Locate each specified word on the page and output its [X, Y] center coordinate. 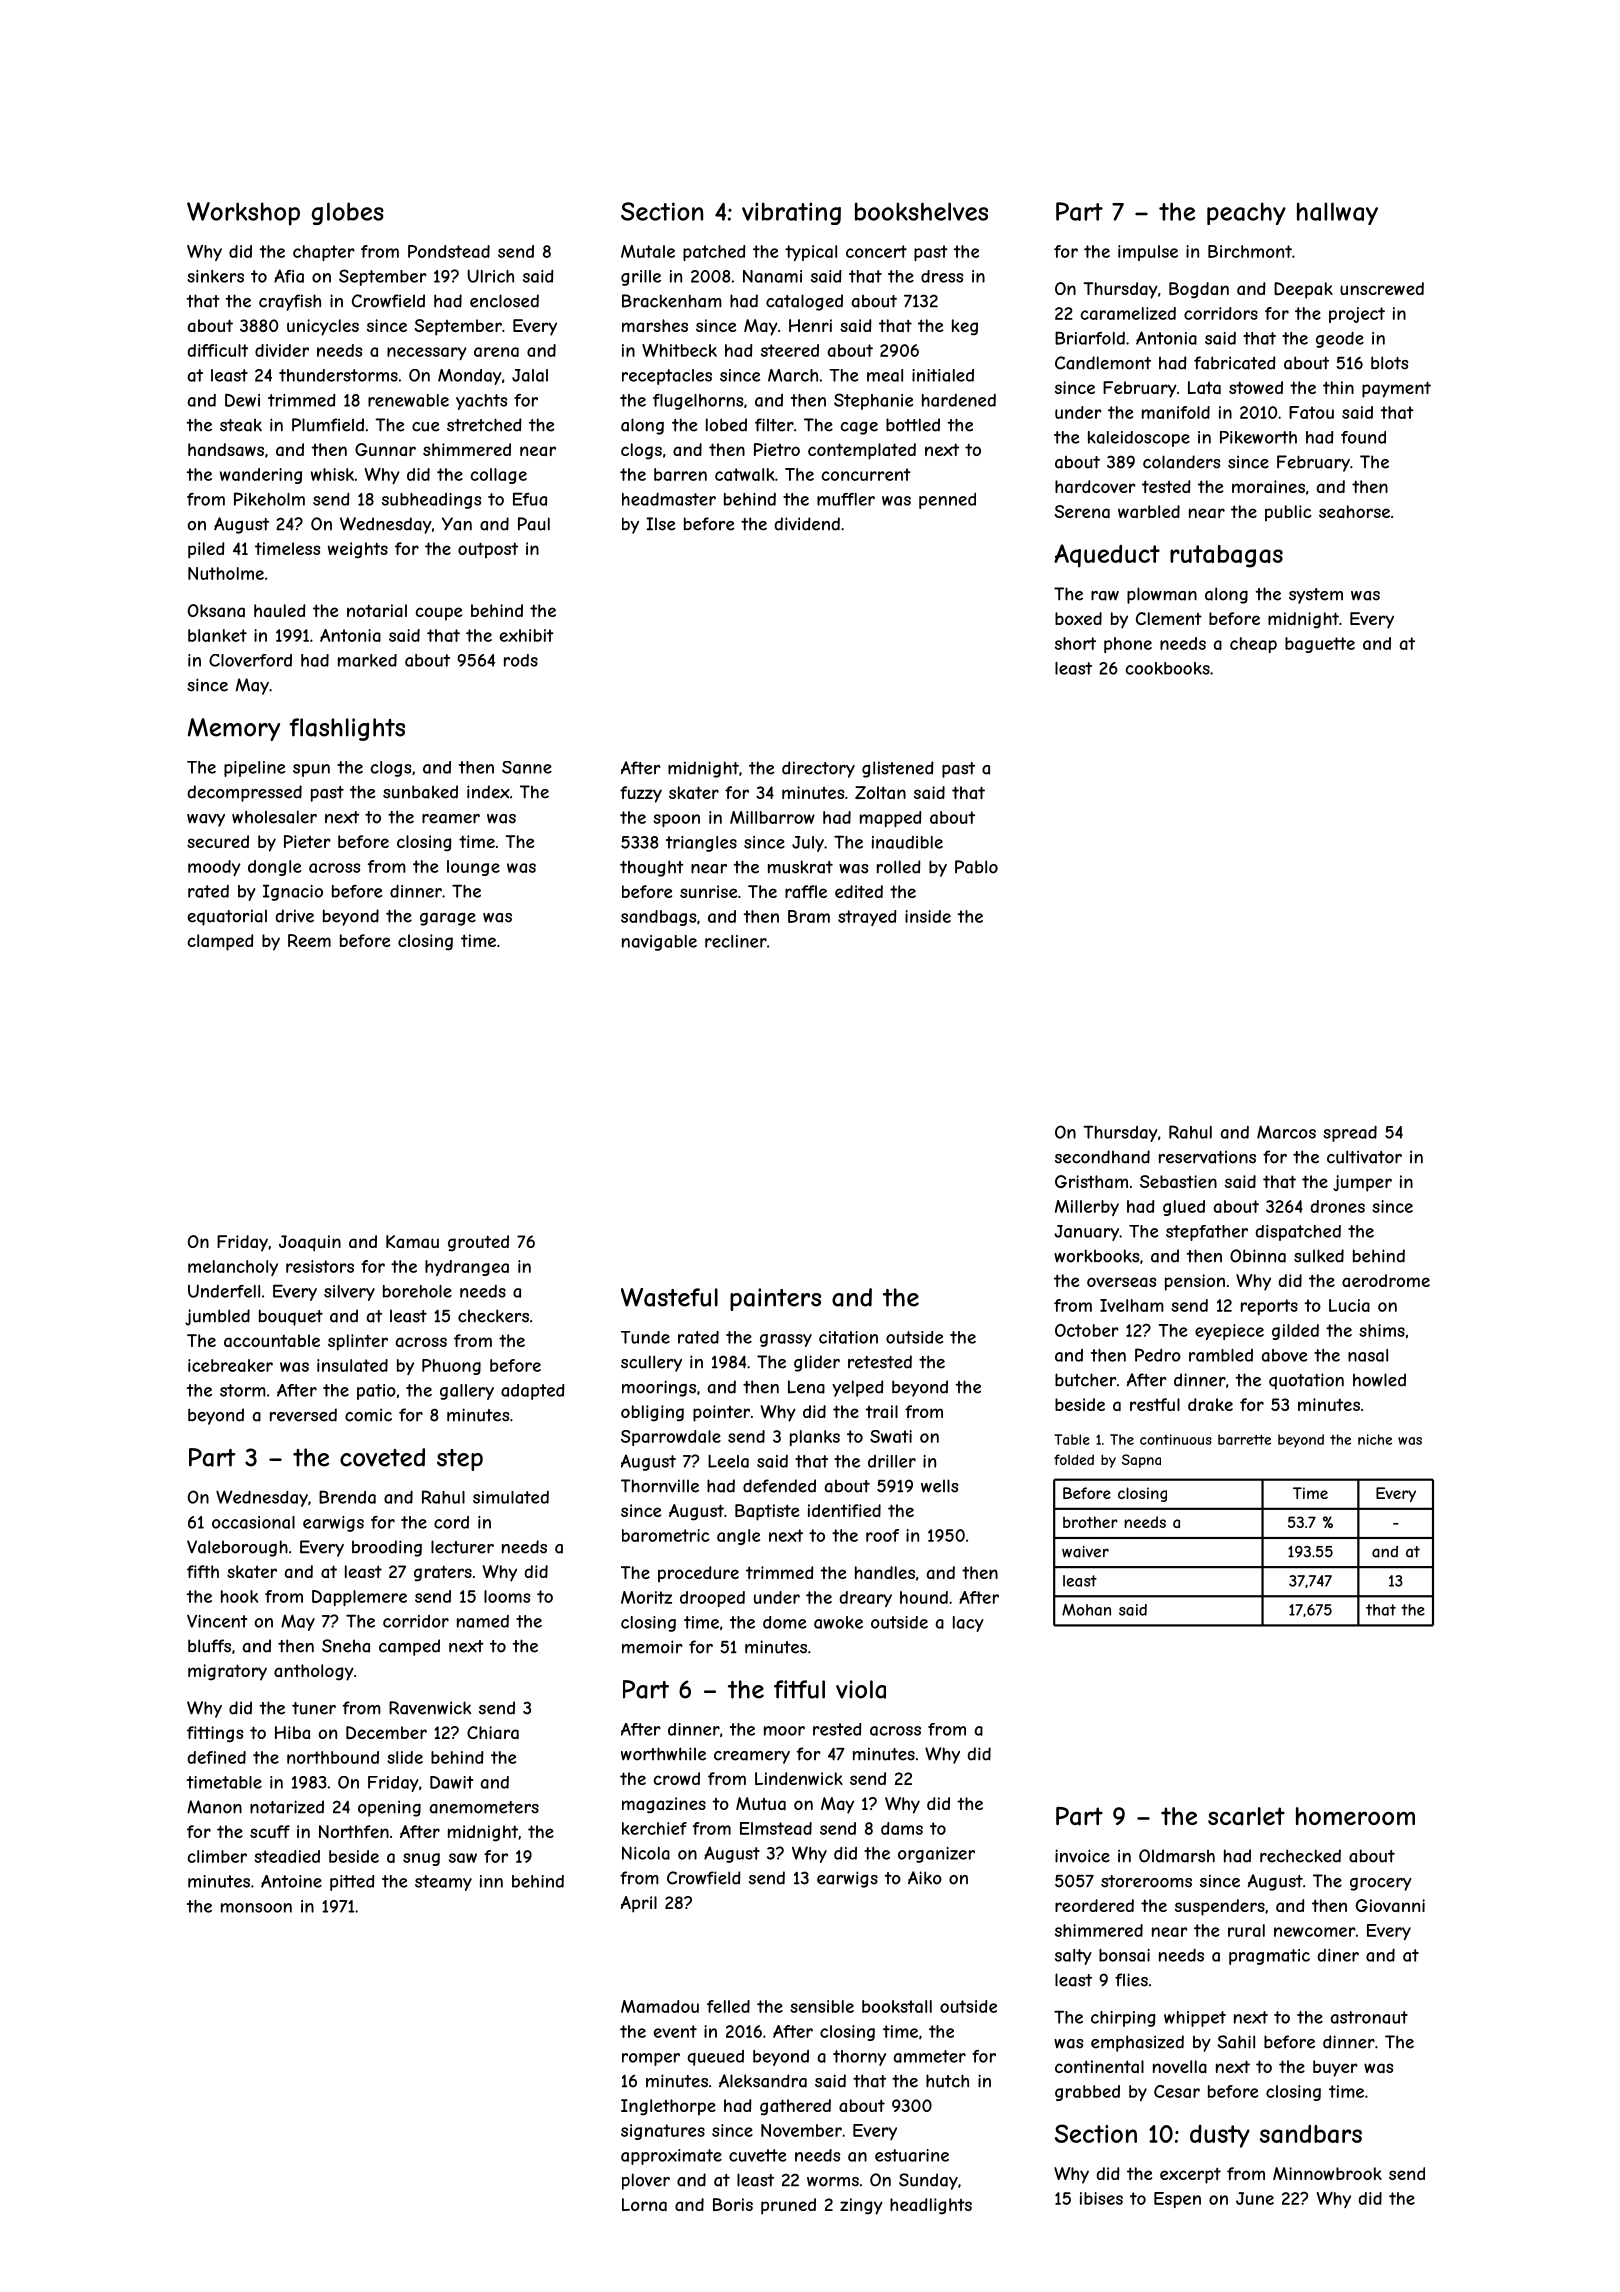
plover [646, 2181]
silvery [349, 1293]
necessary [427, 353]
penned [947, 500]
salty [1073, 1957]
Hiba [292, 1732]
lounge [473, 868]
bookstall [897, 2006]
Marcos [1286, 1132]
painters [775, 1299]
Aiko [925, 1878]
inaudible [907, 842]
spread [1350, 1133]
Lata [1204, 387]
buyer [1335, 2068]
